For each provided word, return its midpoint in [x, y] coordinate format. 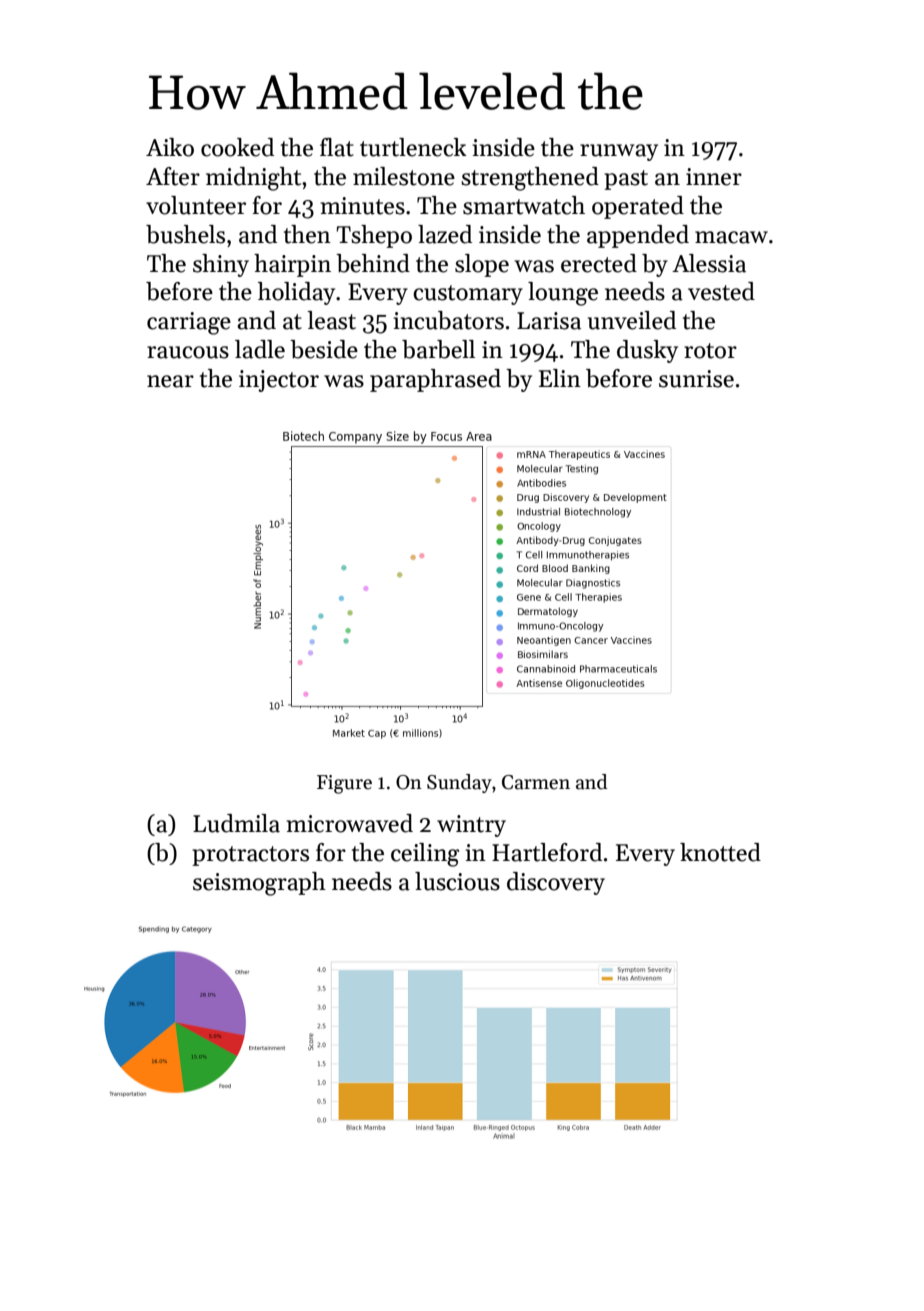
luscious [457, 881]
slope [482, 265]
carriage [189, 323]
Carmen [536, 782]
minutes [363, 206]
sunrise [696, 379]
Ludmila [236, 823]
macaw [731, 237]
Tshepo [374, 236]
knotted [720, 852]
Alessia [709, 263]
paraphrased [435, 380]
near [170, 381]
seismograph [259, 884]
